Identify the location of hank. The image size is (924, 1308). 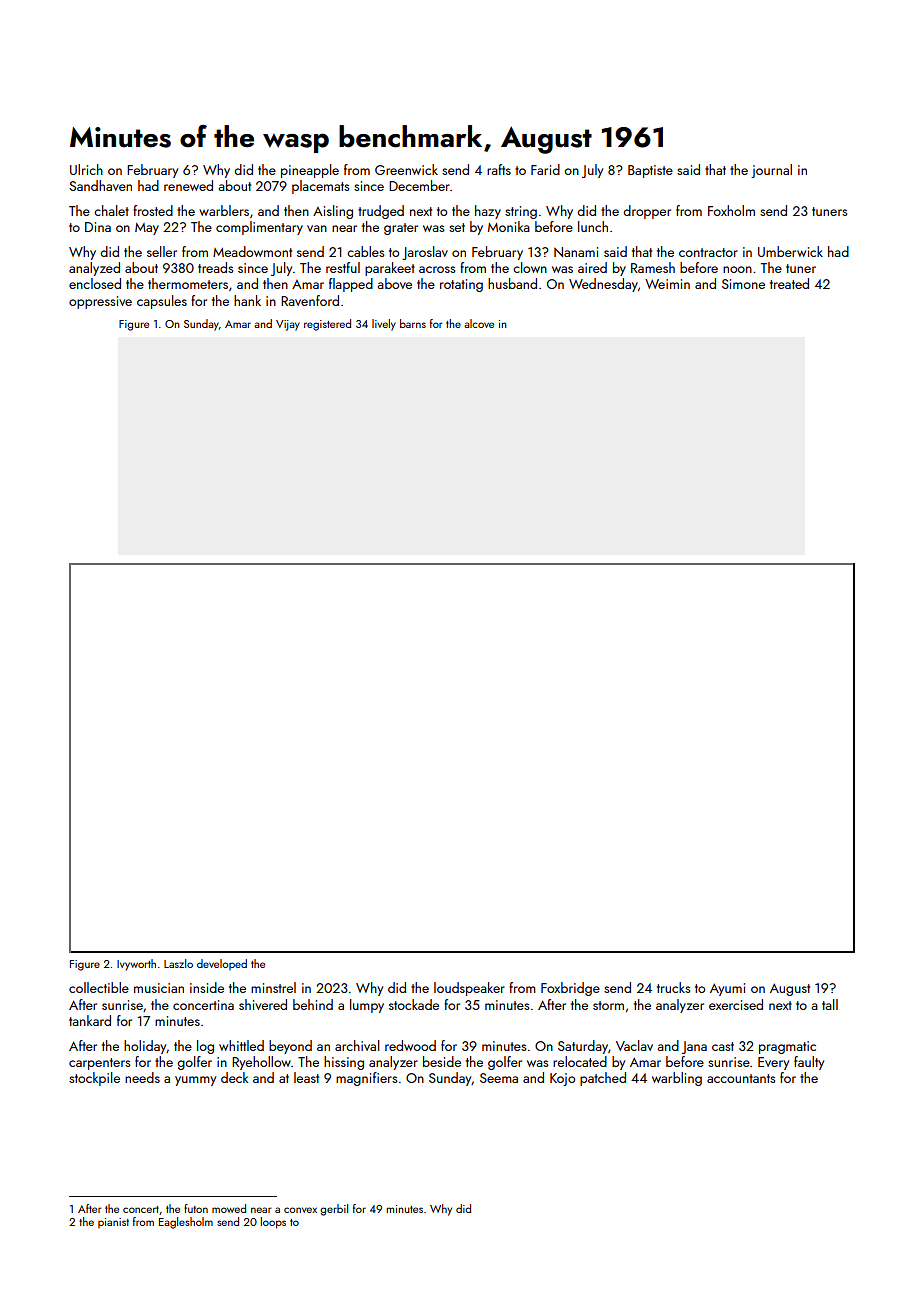
(247, 300).
